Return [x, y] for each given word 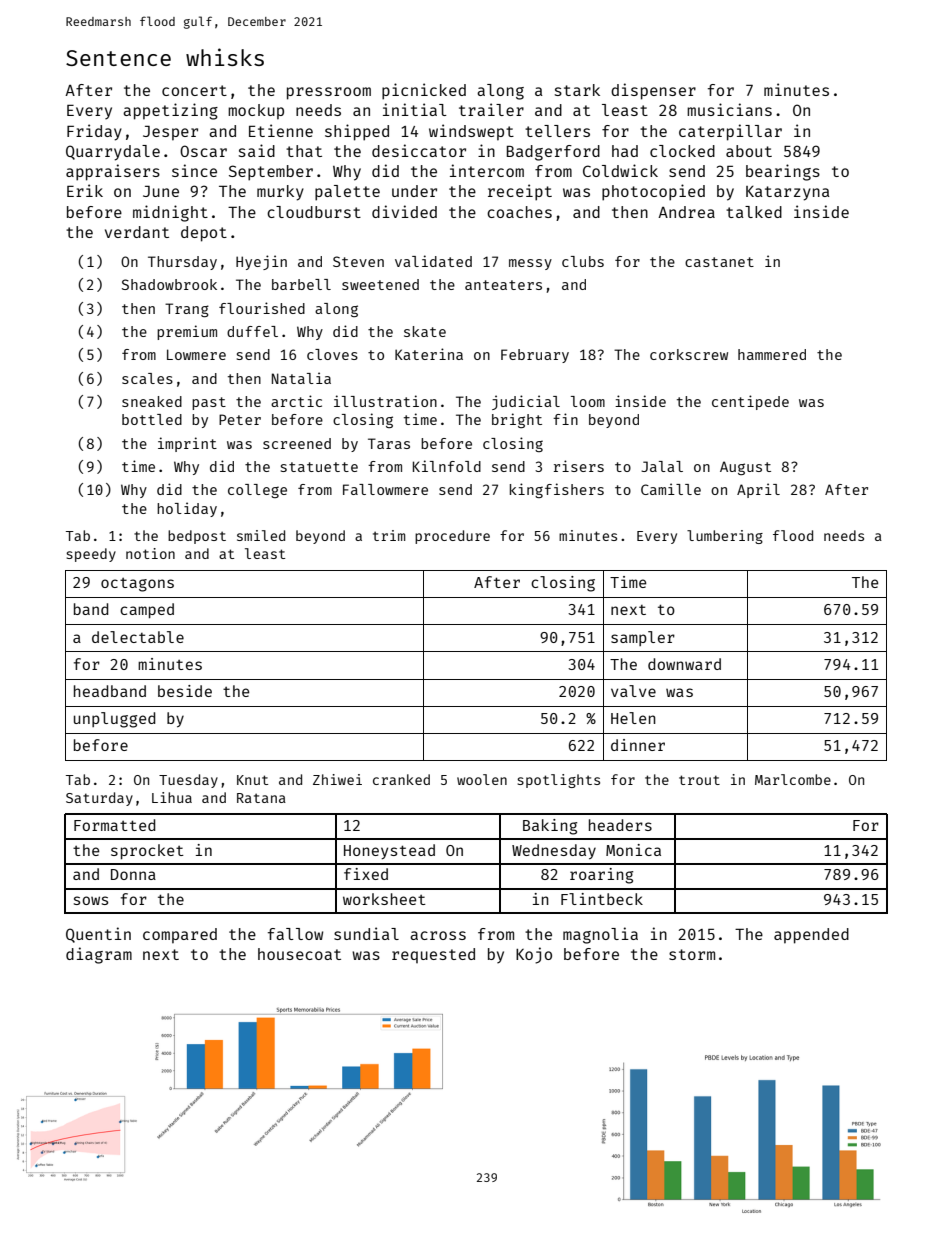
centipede [750, 402]
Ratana [261, 798]
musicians [729, 109]
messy [530, 264]
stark [577, 90]
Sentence [118, 58]
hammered [772, 354]
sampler [643, 638]
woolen [482, 779]
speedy [91, 555]
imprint [187, 444]
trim [389, 535]
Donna [133, 874]
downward [684, 664]
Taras [389, 443]
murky [280, 193]
